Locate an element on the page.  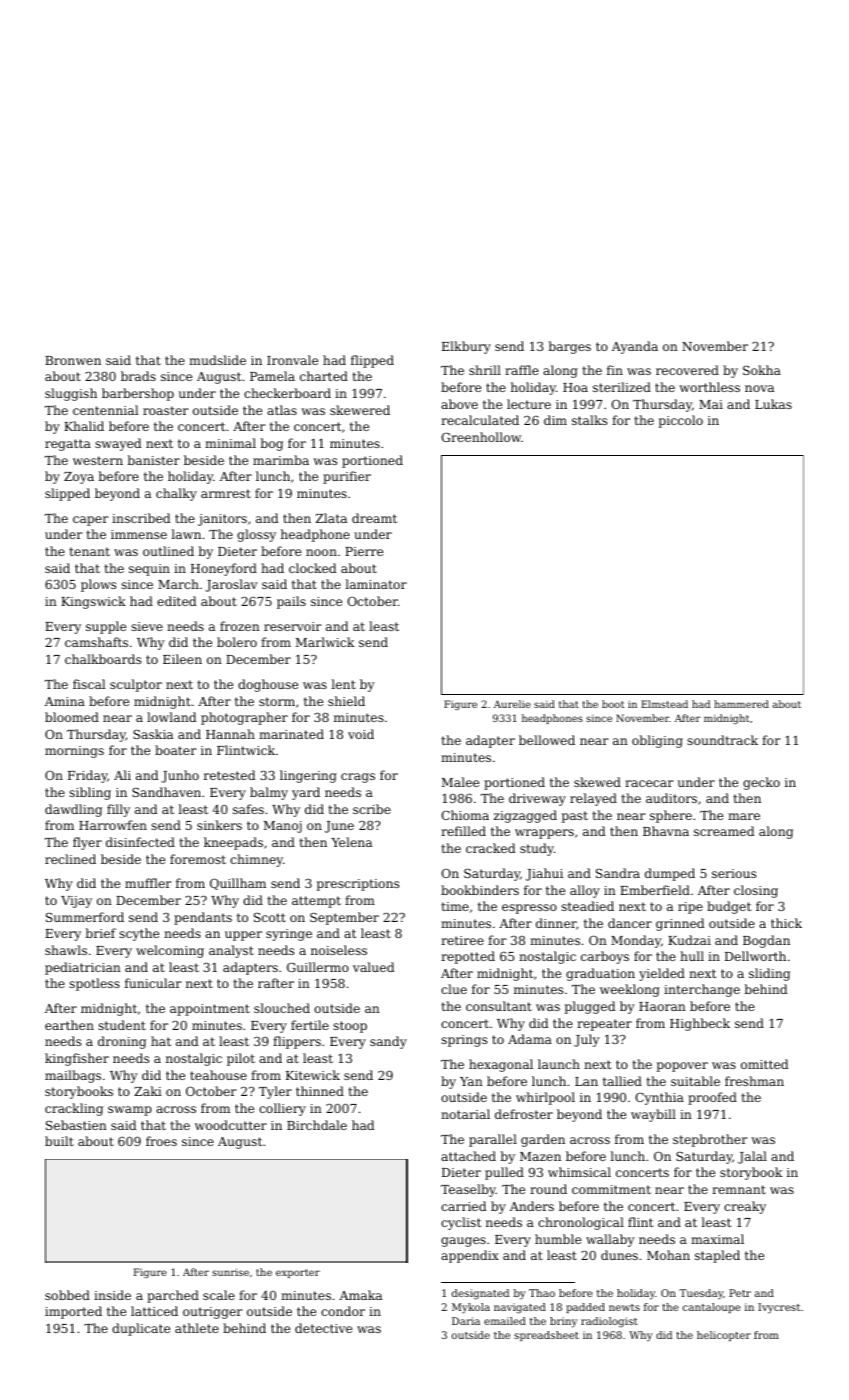
omitted is located at coordinates (764, 1064).
